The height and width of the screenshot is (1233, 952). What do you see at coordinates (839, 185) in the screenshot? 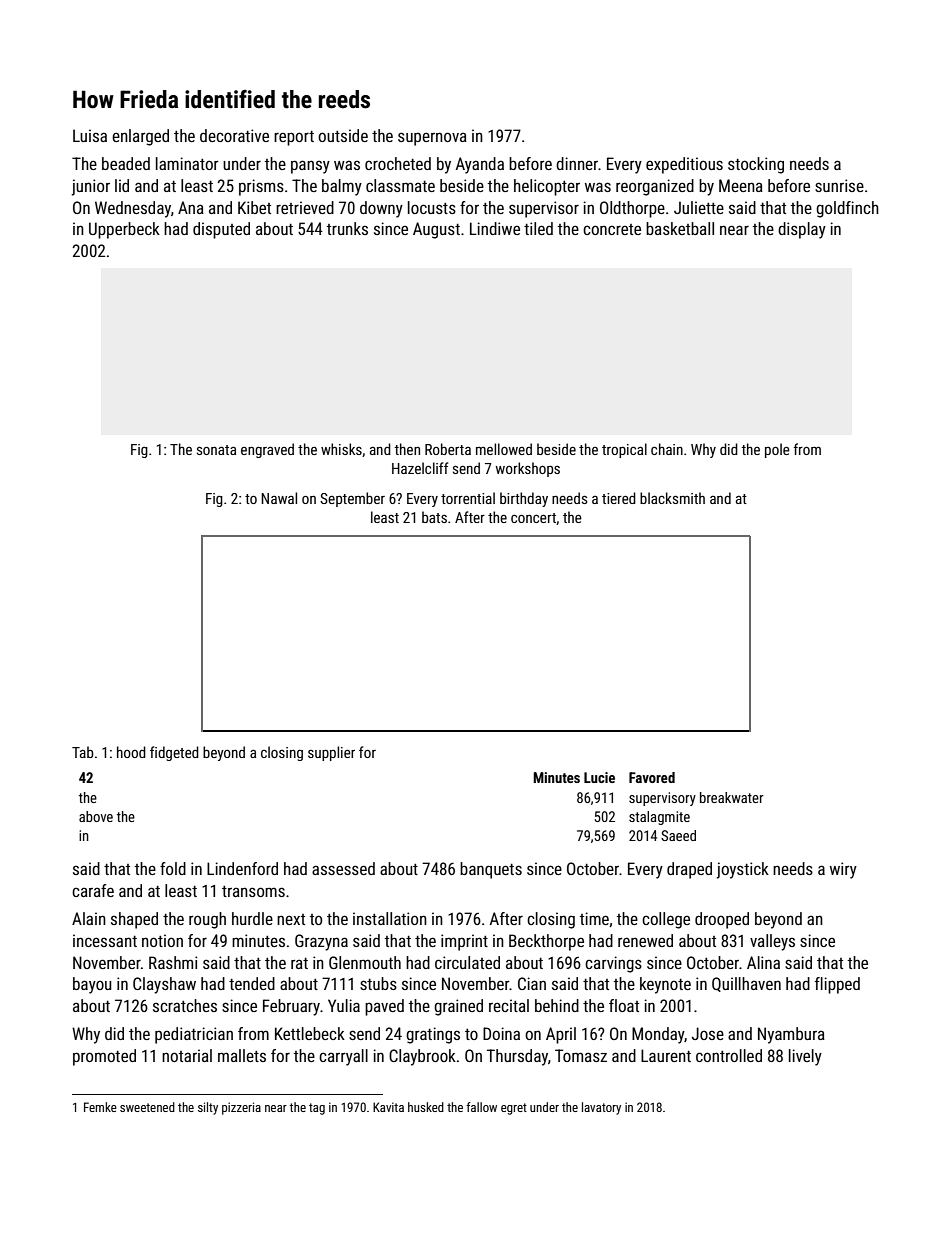
I see `sunrise` at bounding box center [839, 185].
